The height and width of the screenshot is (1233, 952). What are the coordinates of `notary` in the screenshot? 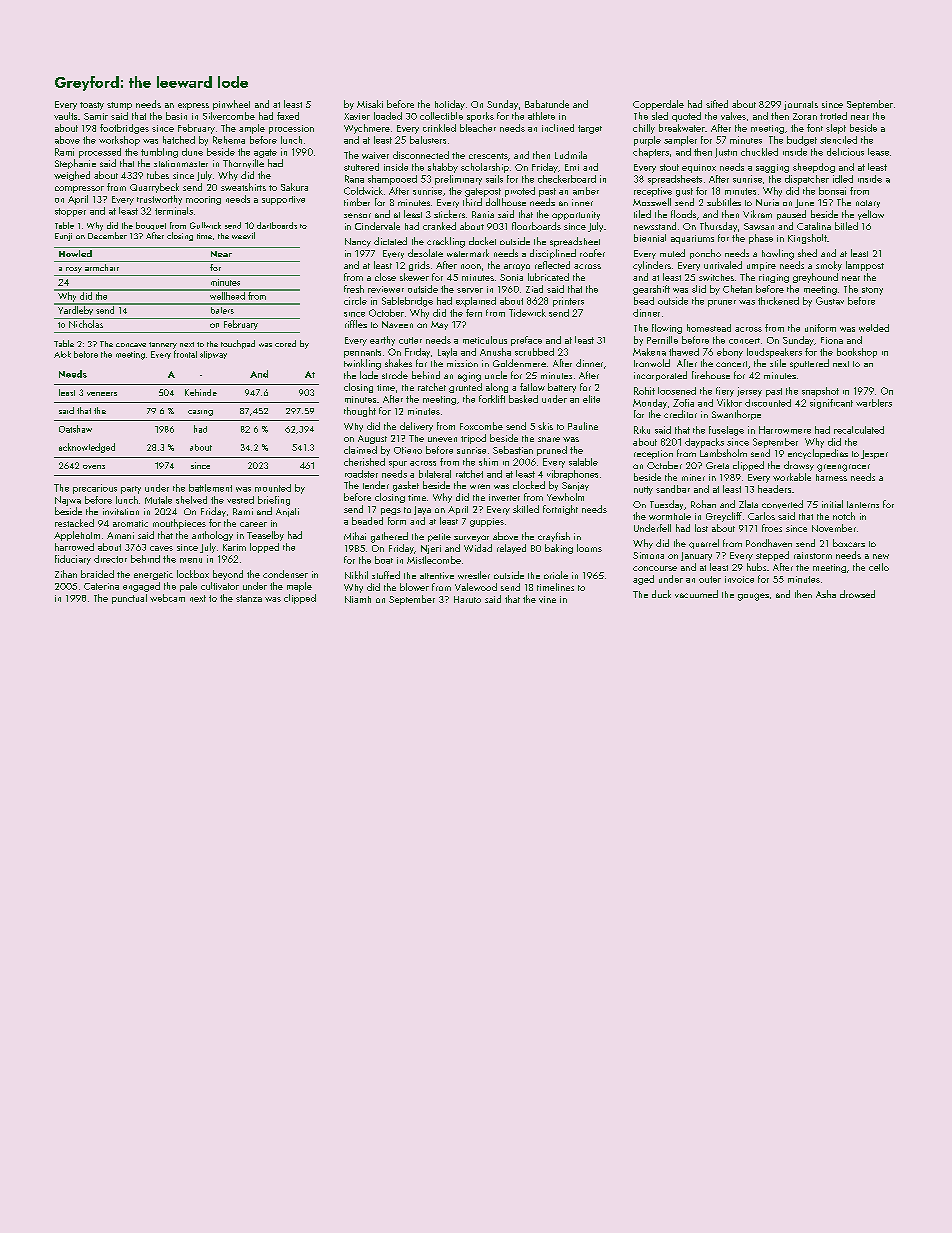 It's located at (868, 204).
